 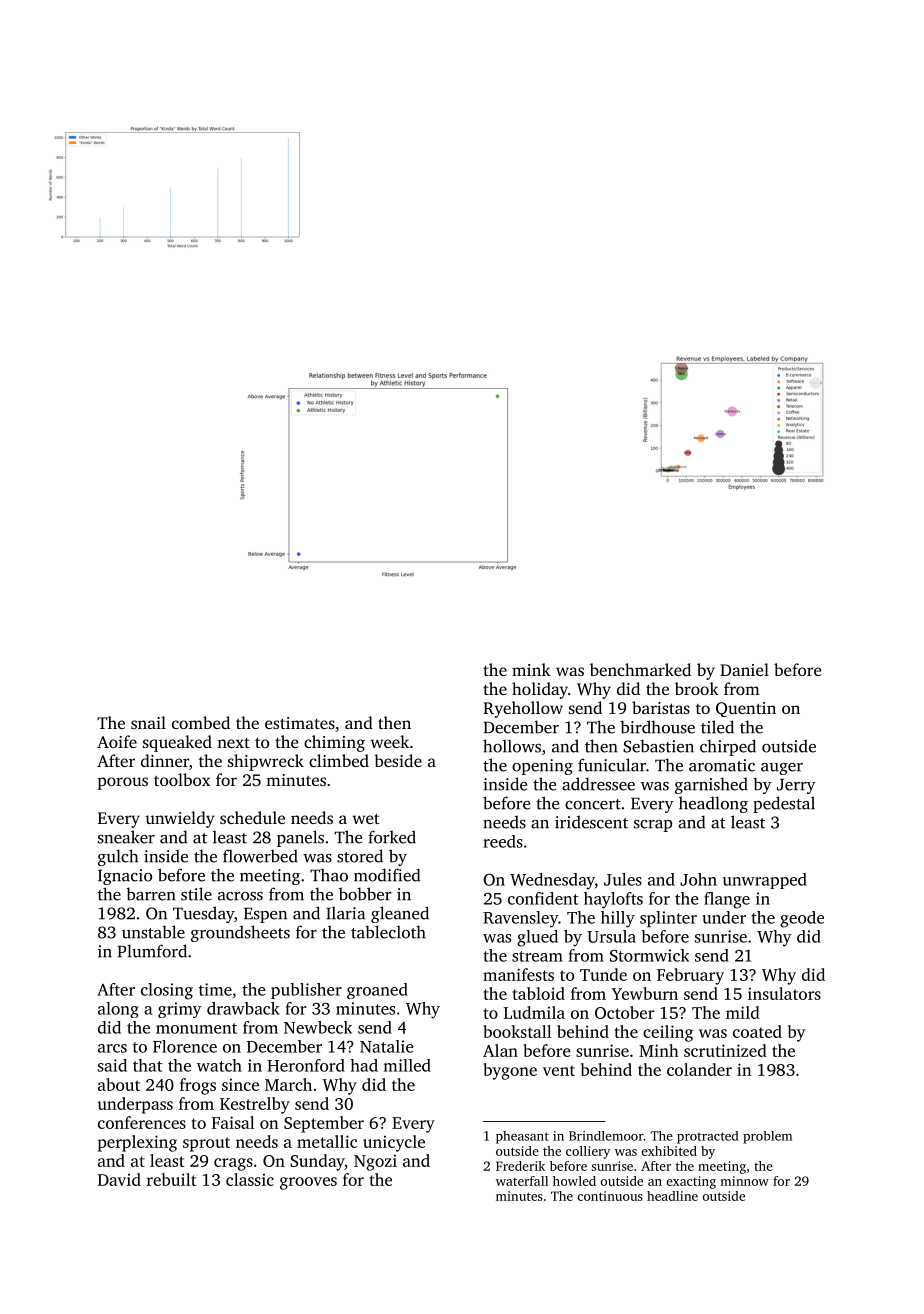 I want to click on combed, so click(x=201, y=722).
